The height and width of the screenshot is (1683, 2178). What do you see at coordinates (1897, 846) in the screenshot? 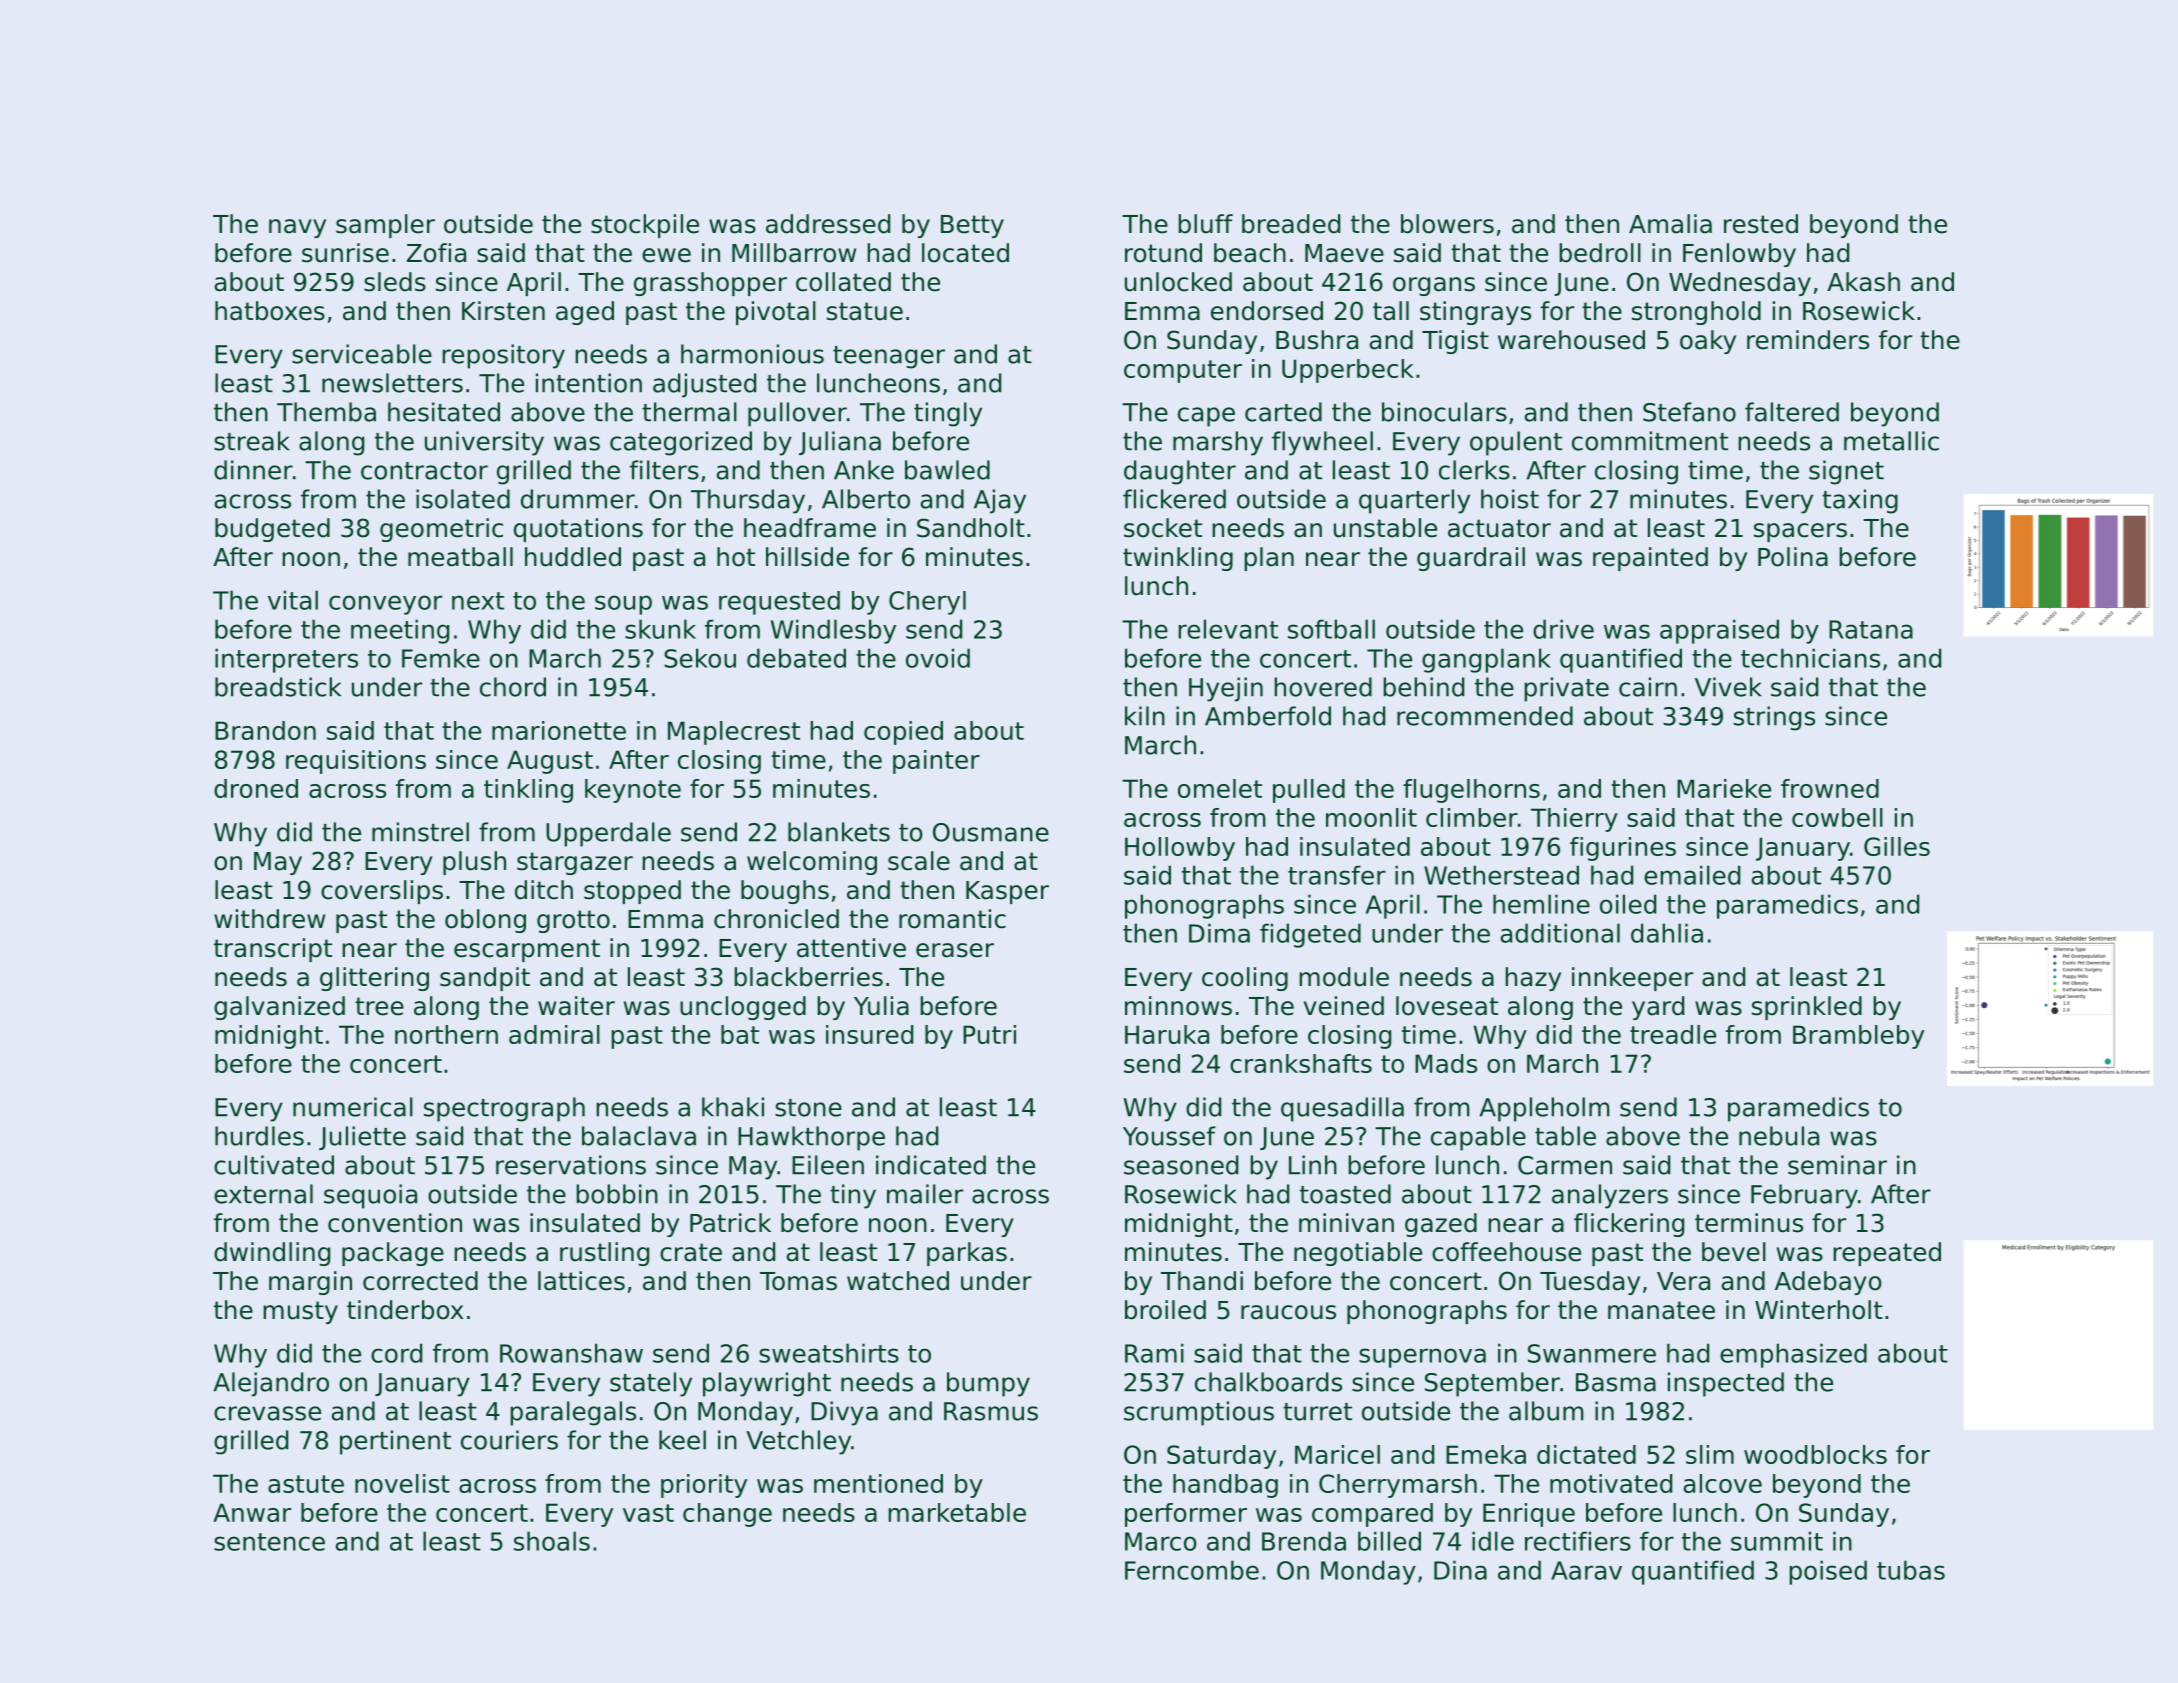
I see `Gilles` at bounding box center [1897, 846].
